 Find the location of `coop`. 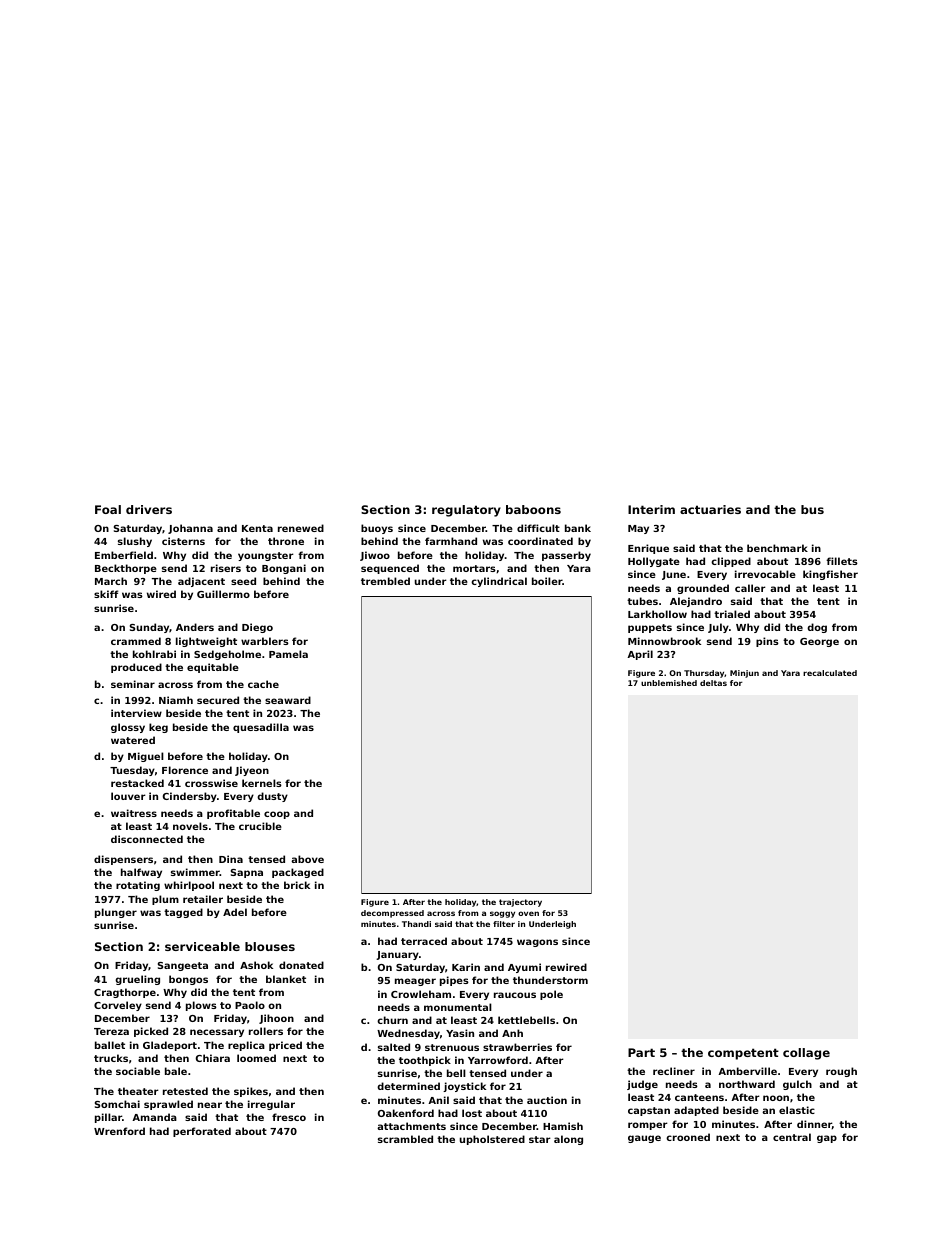

coop is located at coordinates (277, 815).
